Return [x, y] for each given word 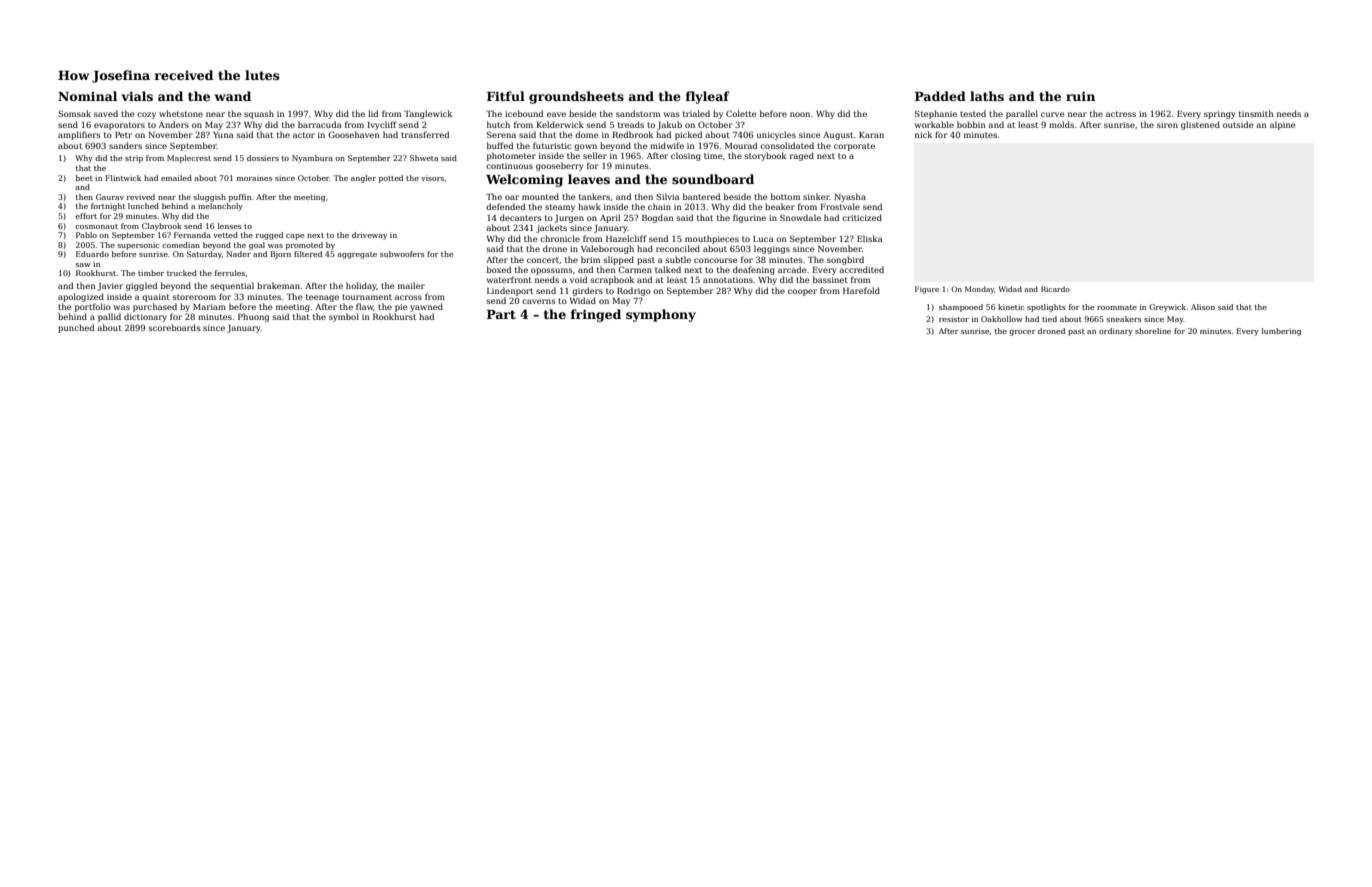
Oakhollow [1002, 319]
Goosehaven [354, 134]
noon [800, 114]
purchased [155, 307]
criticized [862, 217]
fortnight [108, 207]
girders [587, 291]
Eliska [869, 238]
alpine [1282, 125]
